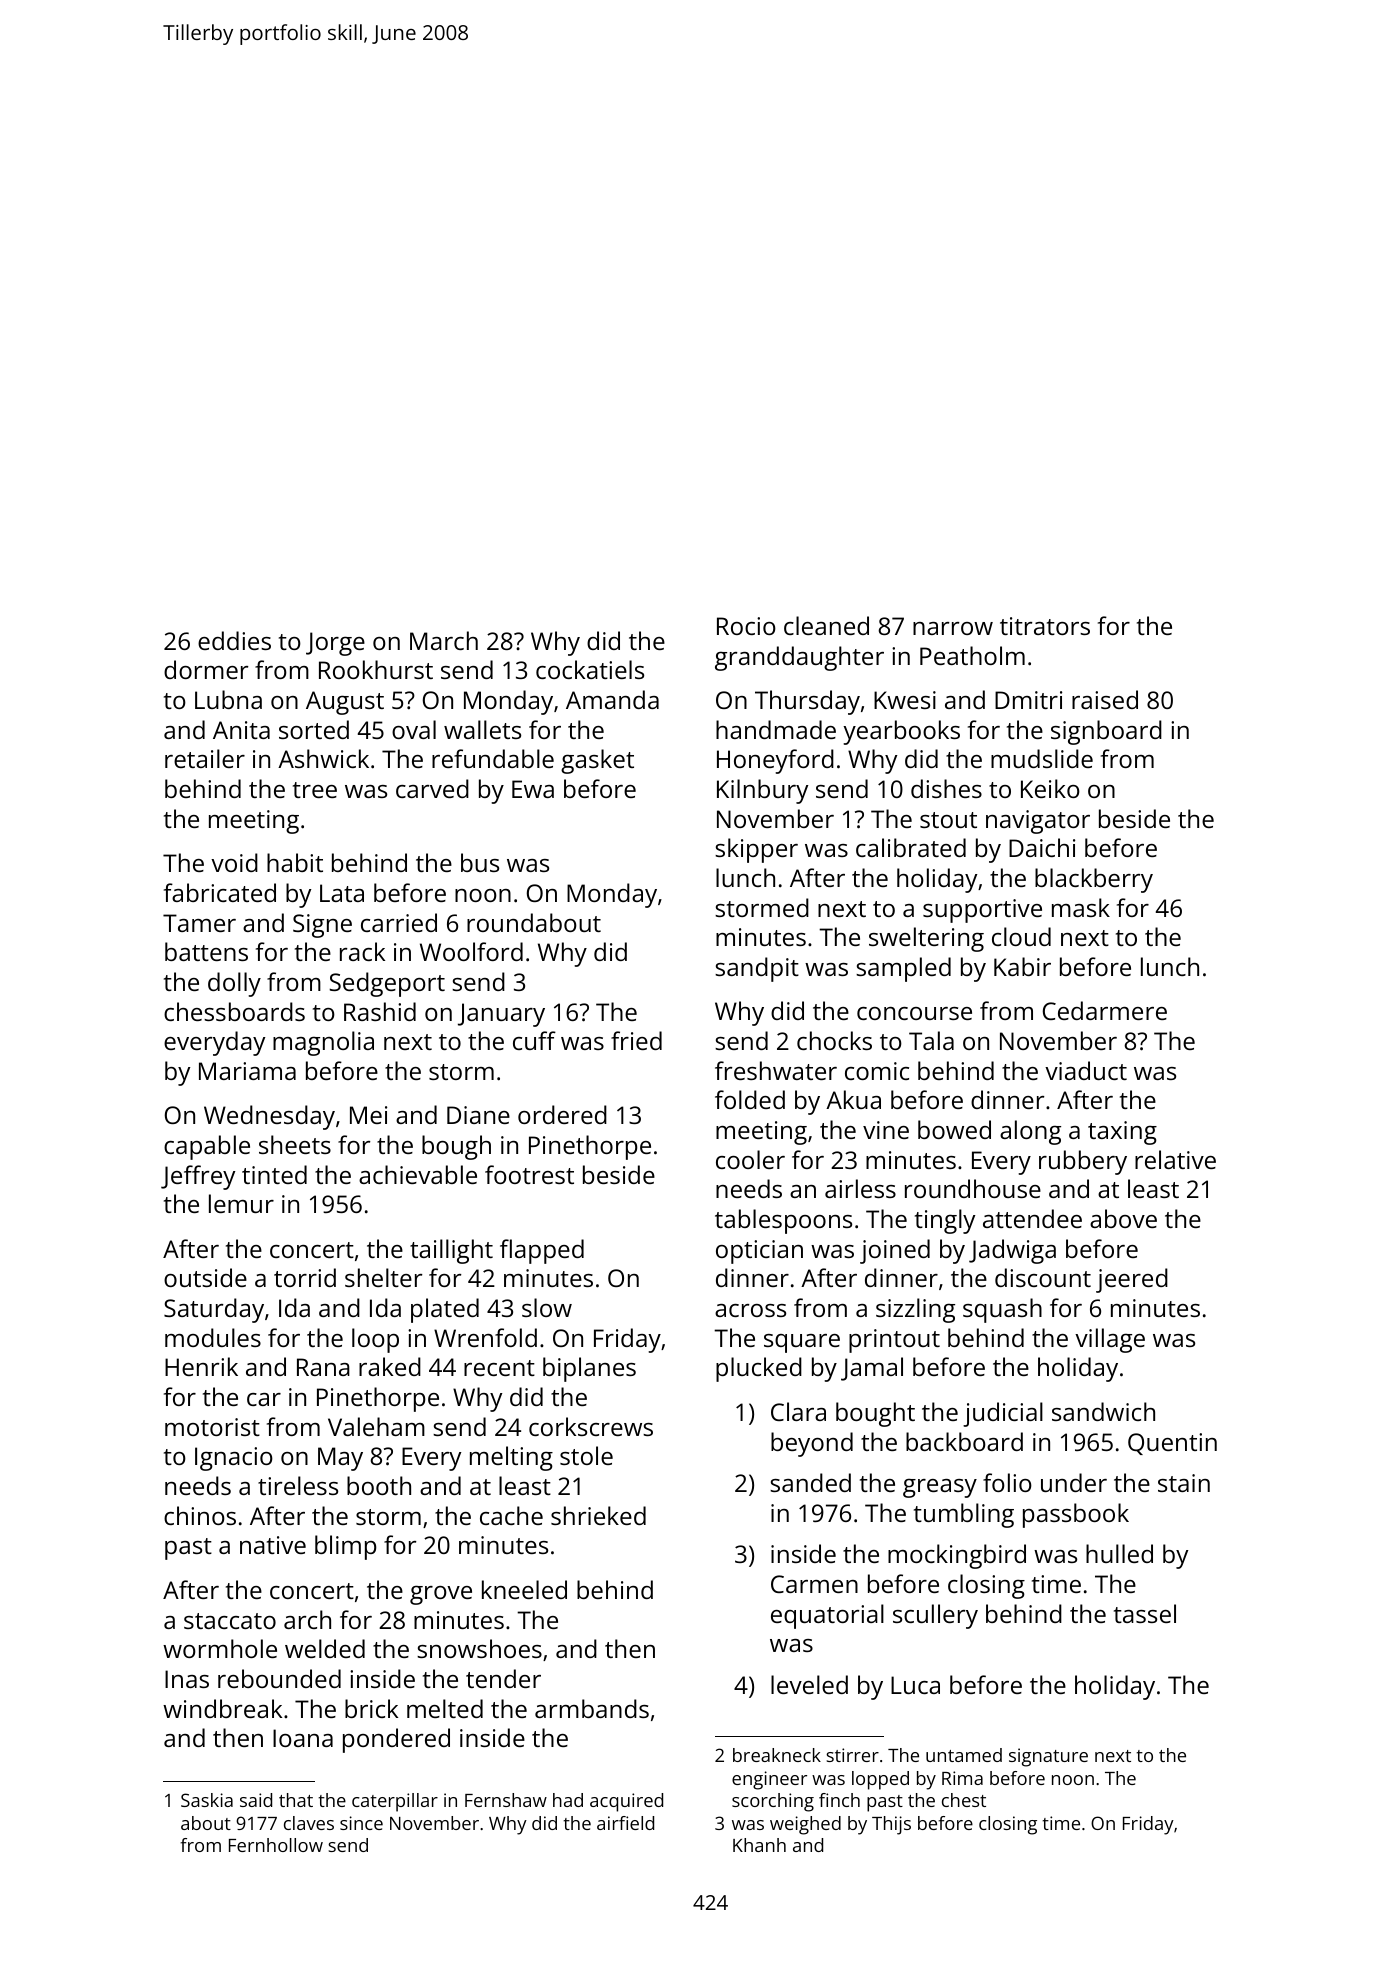 This document has height=1969, width=1386. Describe the element at coordinates (1076, 1515) in the document. I see `passbook` at that location.
